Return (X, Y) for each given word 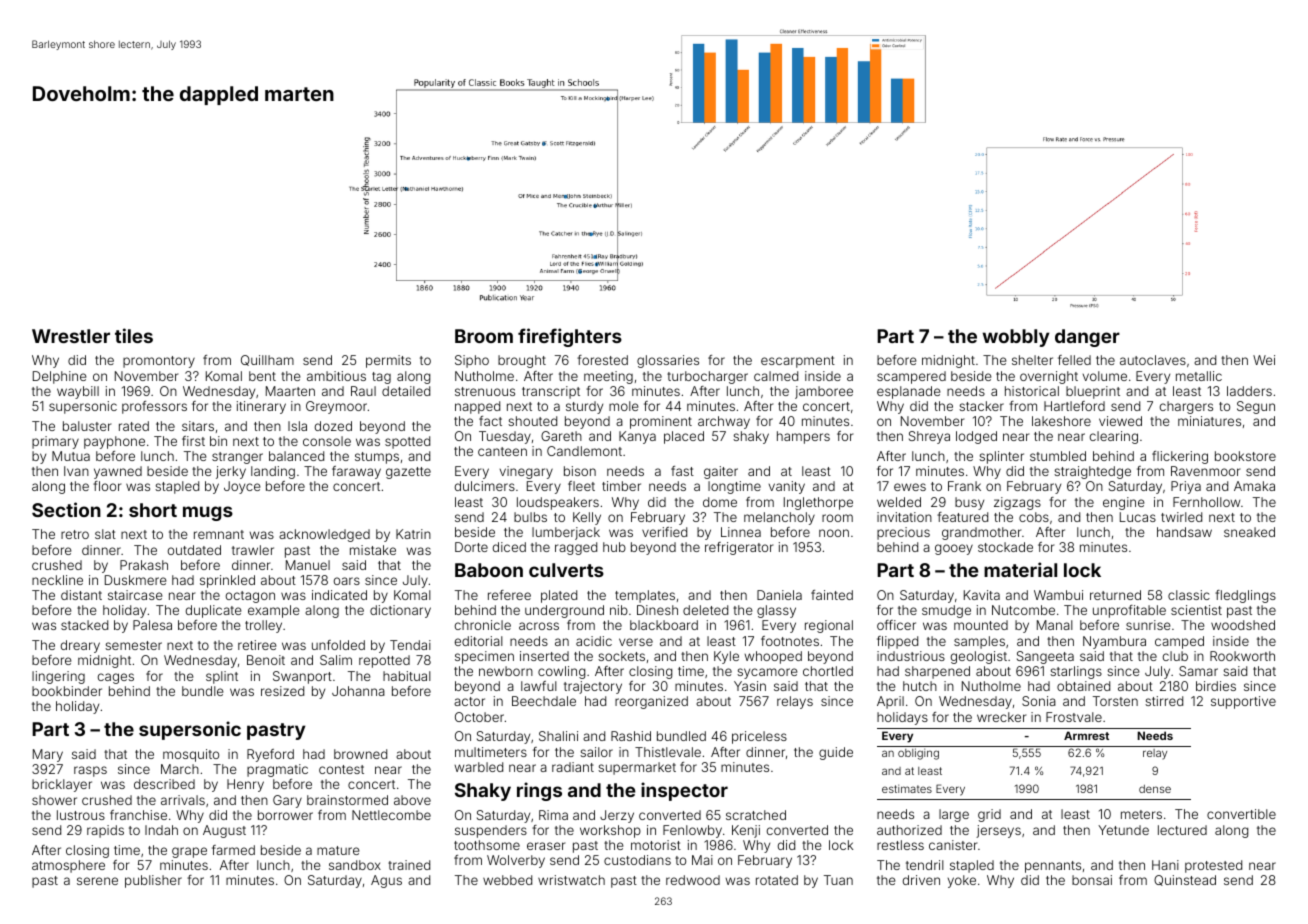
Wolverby (516, 861)
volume (1105, 376)
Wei (1264, 360)
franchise (138, 815)
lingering (58, 677)
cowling (561, 672)
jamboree (824, 392)
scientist (1196, 610)
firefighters (570, 337)
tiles (134, 335)
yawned (118, 472)
